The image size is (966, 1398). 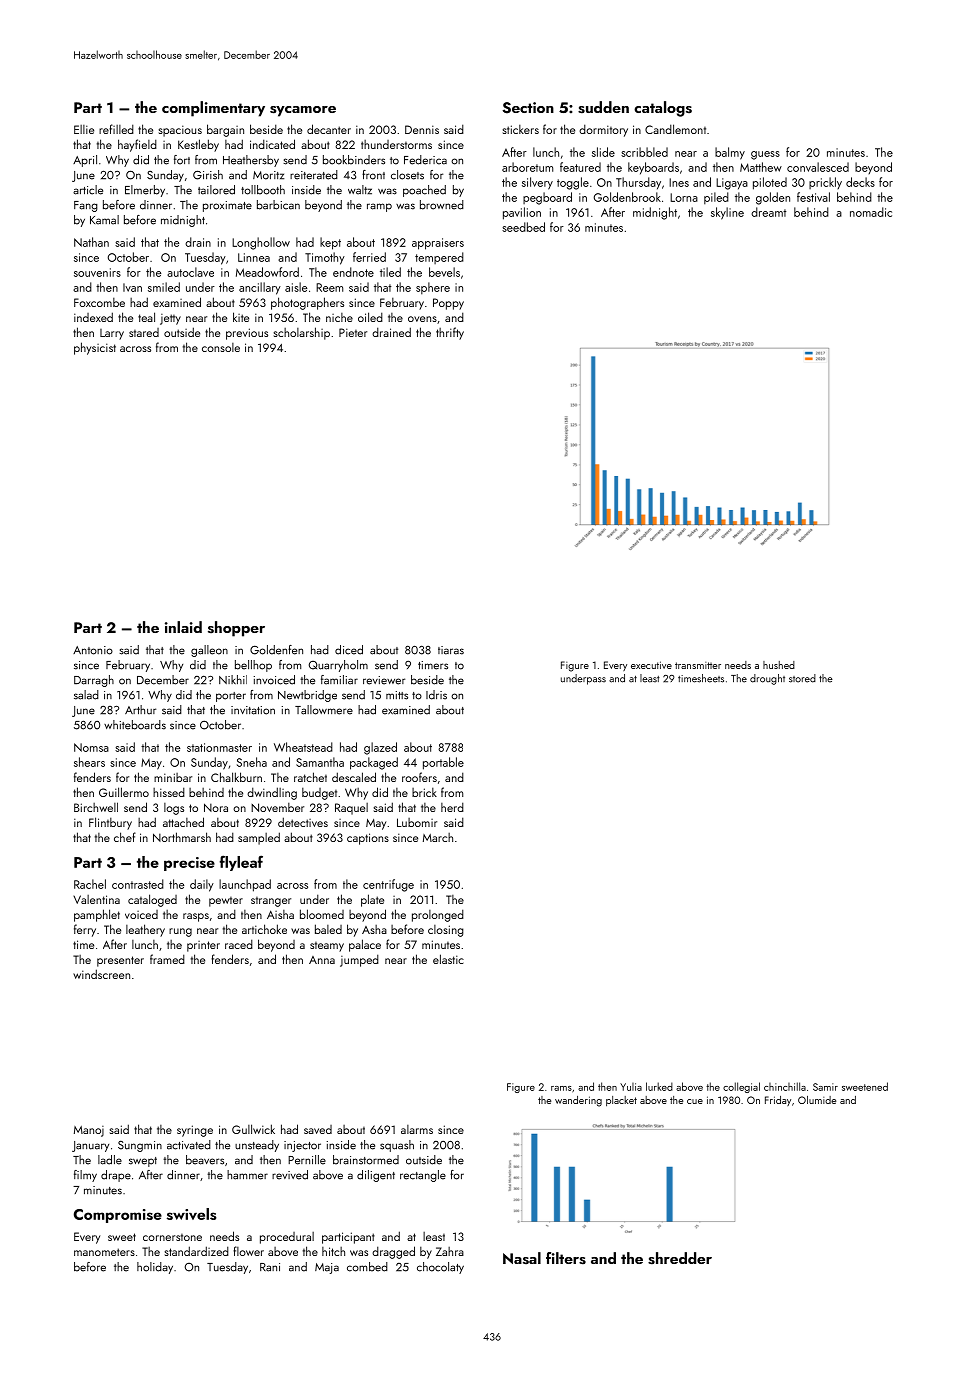 What do you see at coordinates (384, 680) in the screenshot?
I see `reviewer` at bounding box center [384, 680].
